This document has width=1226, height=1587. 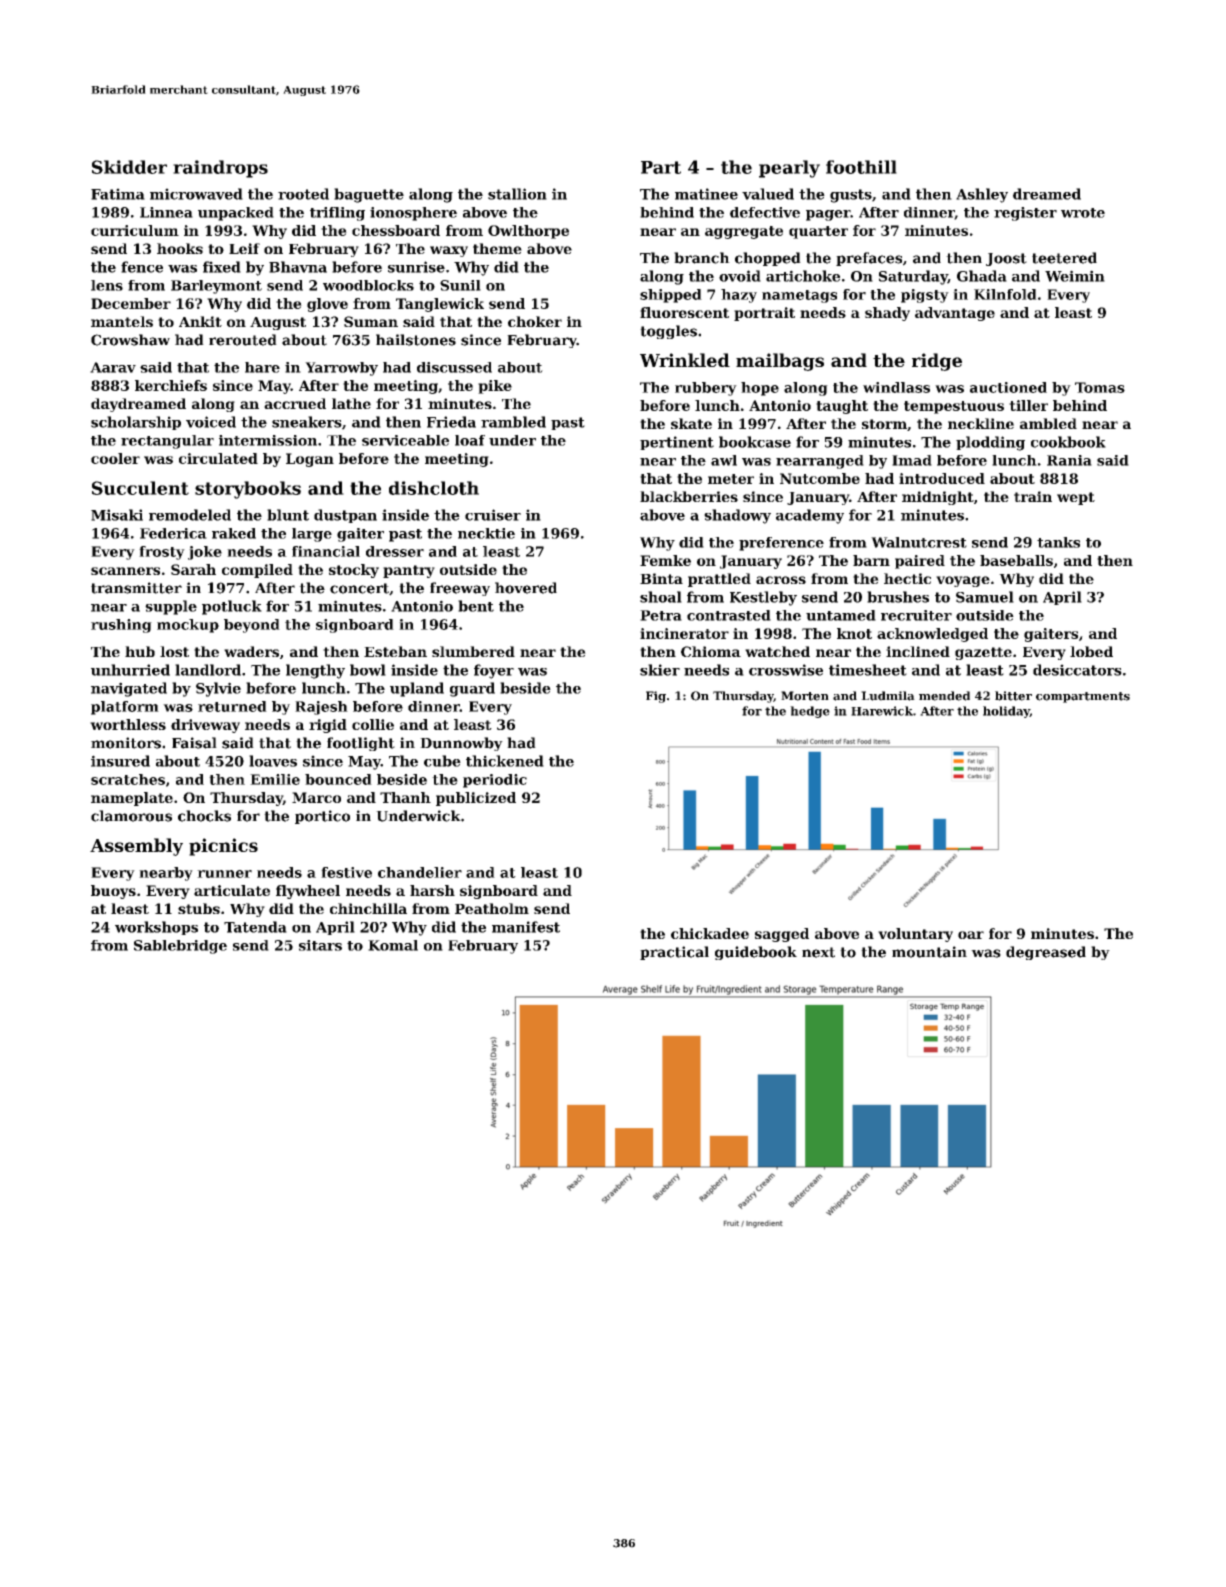 What do you see at coordinates (737, 516) in the document?
I see `shadowy` at bounding box center [737, 516].
